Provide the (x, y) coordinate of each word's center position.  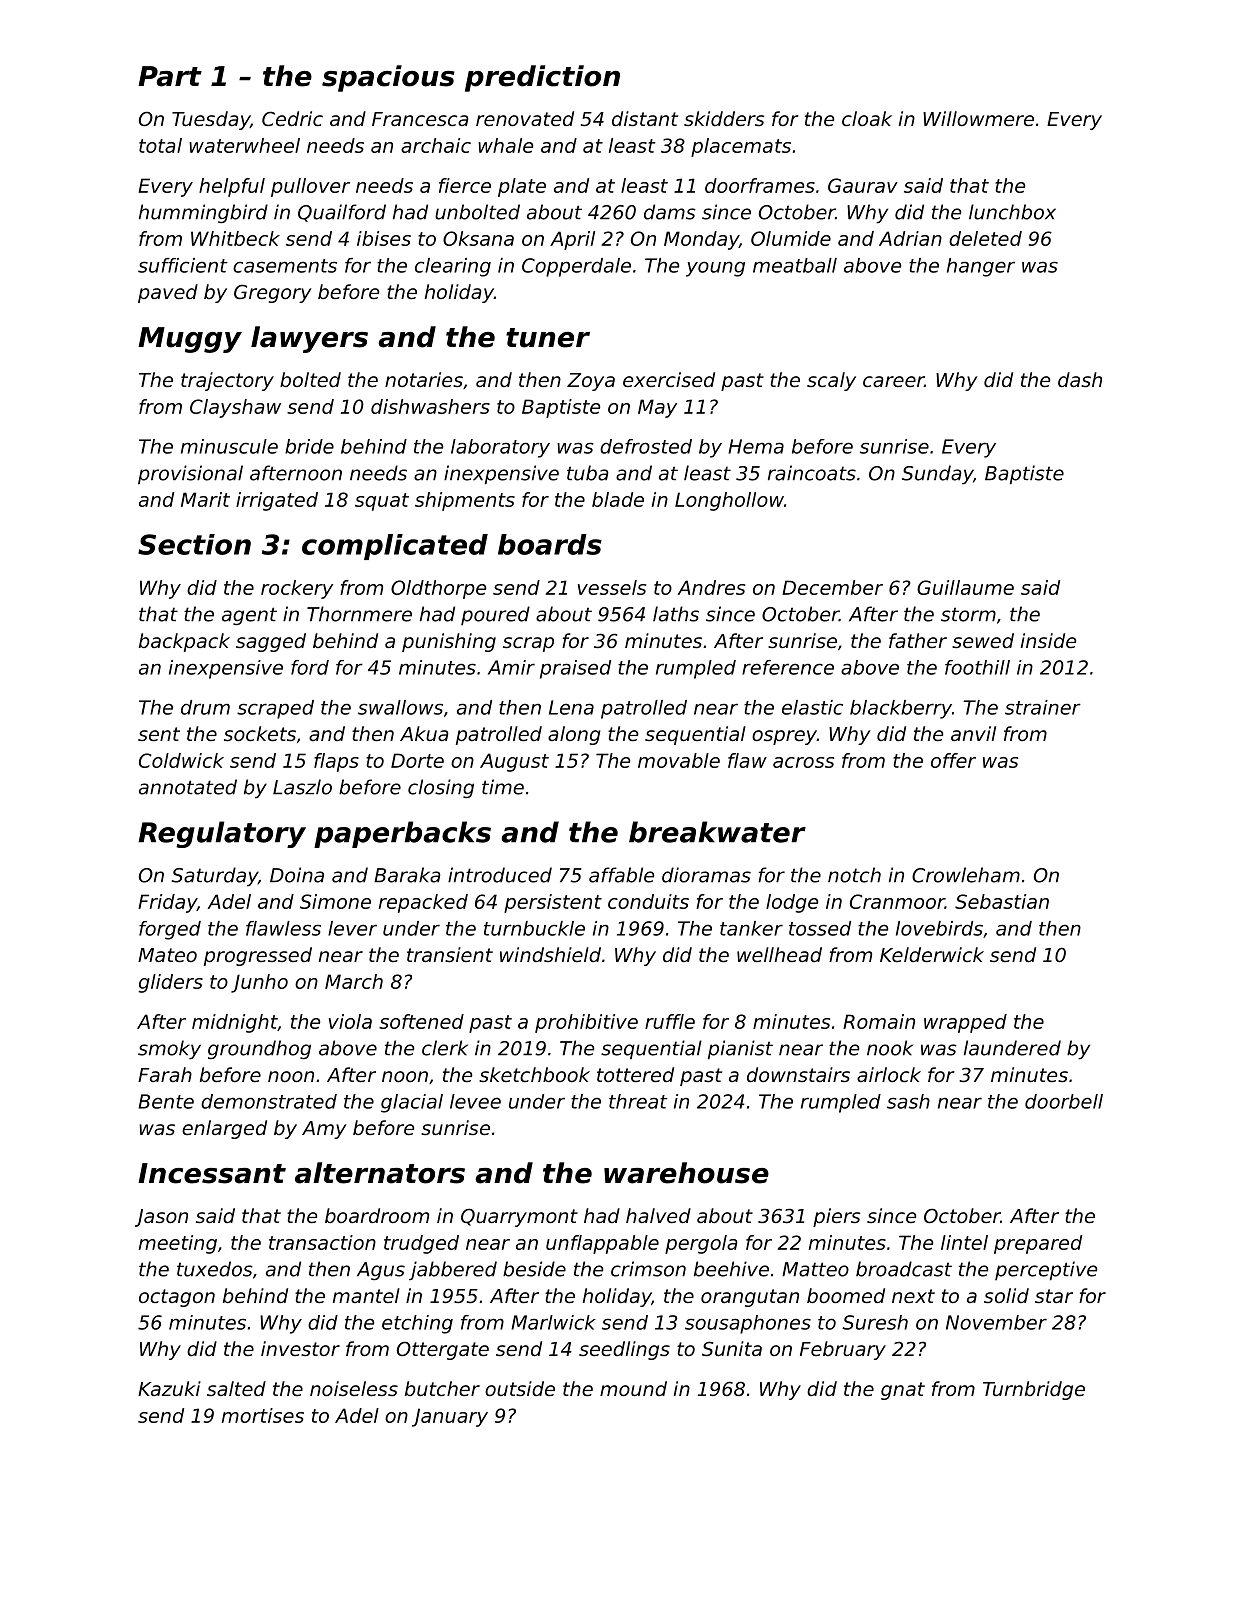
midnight (235, 1023)
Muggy (190, 340)
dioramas (706, 875)
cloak (867, 118)
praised (575, 669)
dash (1080, 379)
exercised (669, 379)
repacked (423, 903)
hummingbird (203, 213)
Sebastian (1002, 901)
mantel (366, 1295)
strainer (1043, 707)
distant (645, 118)
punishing (449, 642)
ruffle (670, 1021)
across (803, 762)
